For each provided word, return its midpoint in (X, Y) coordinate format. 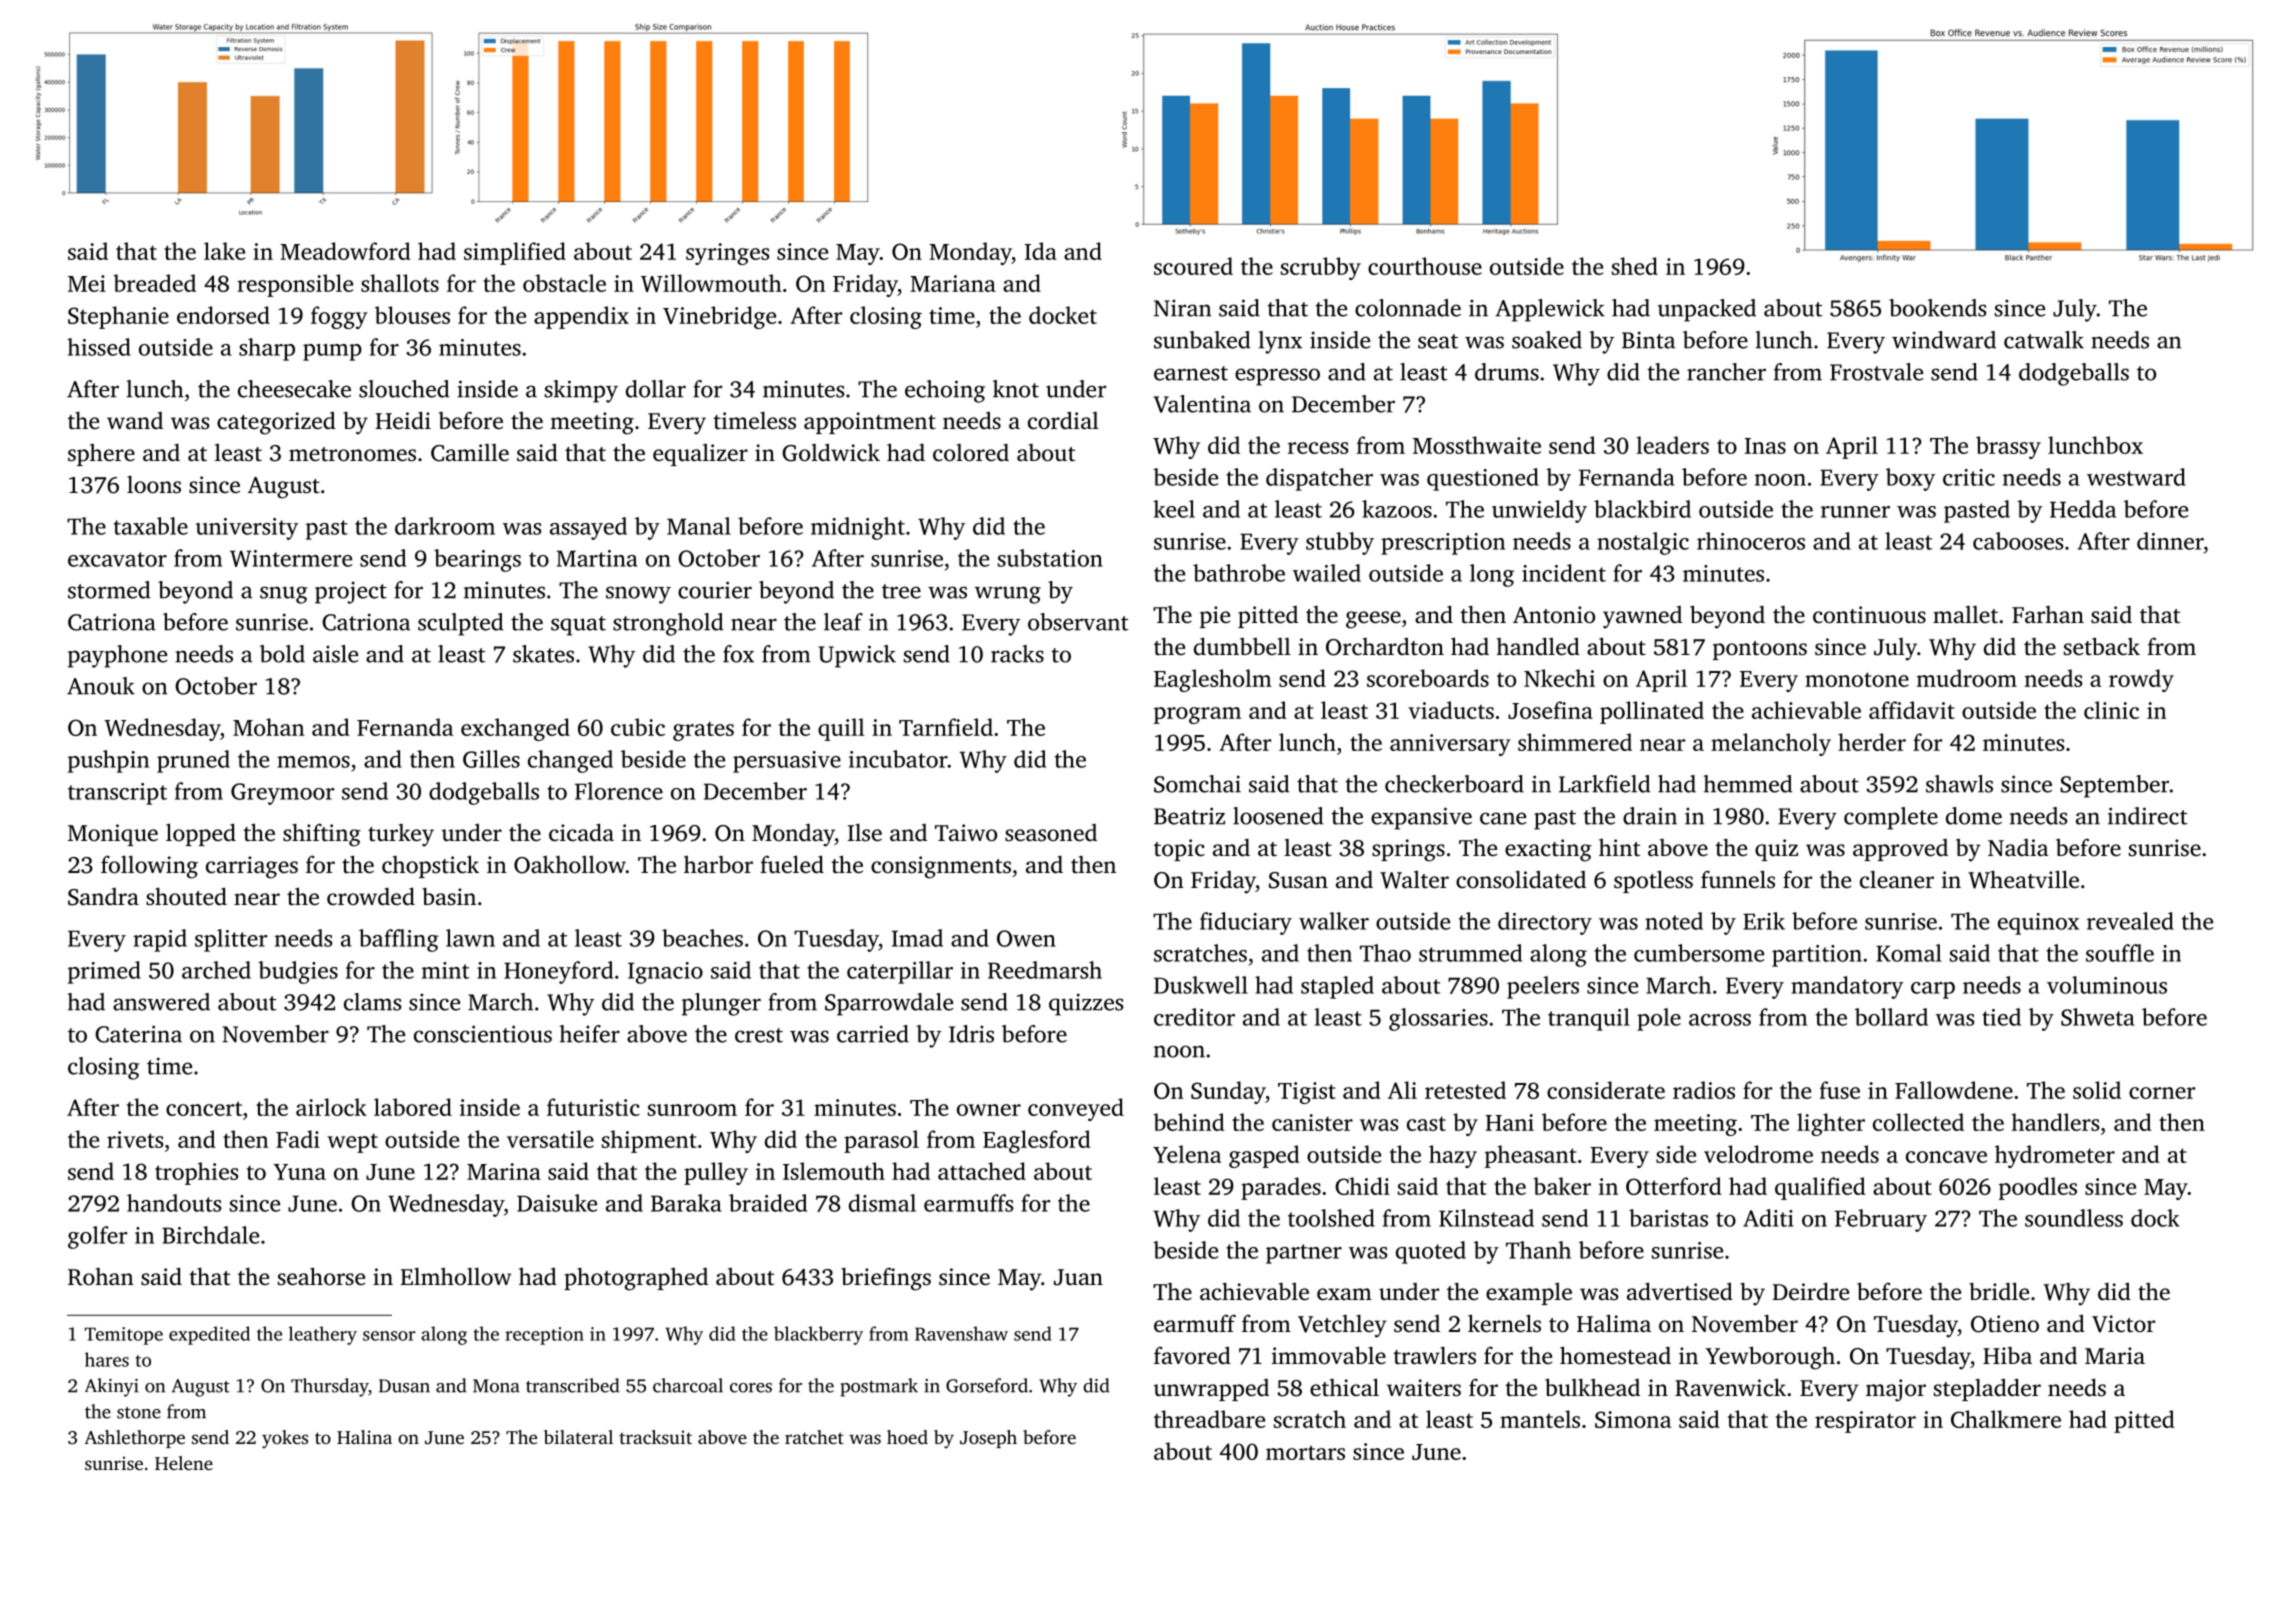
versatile (550, 1139)
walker (1334, 921)
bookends (1937, 308)
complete (1891, 818)
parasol (881, 1141)
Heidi (403, 420)
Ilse (865, 832)
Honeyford (558, 972)
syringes (728, 254)
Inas (1765, 446)
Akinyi (112, 1387)
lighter (1831, 1124)
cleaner (1897, 879)
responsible (295, 285)
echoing (945, 391)
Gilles (491, 759)
